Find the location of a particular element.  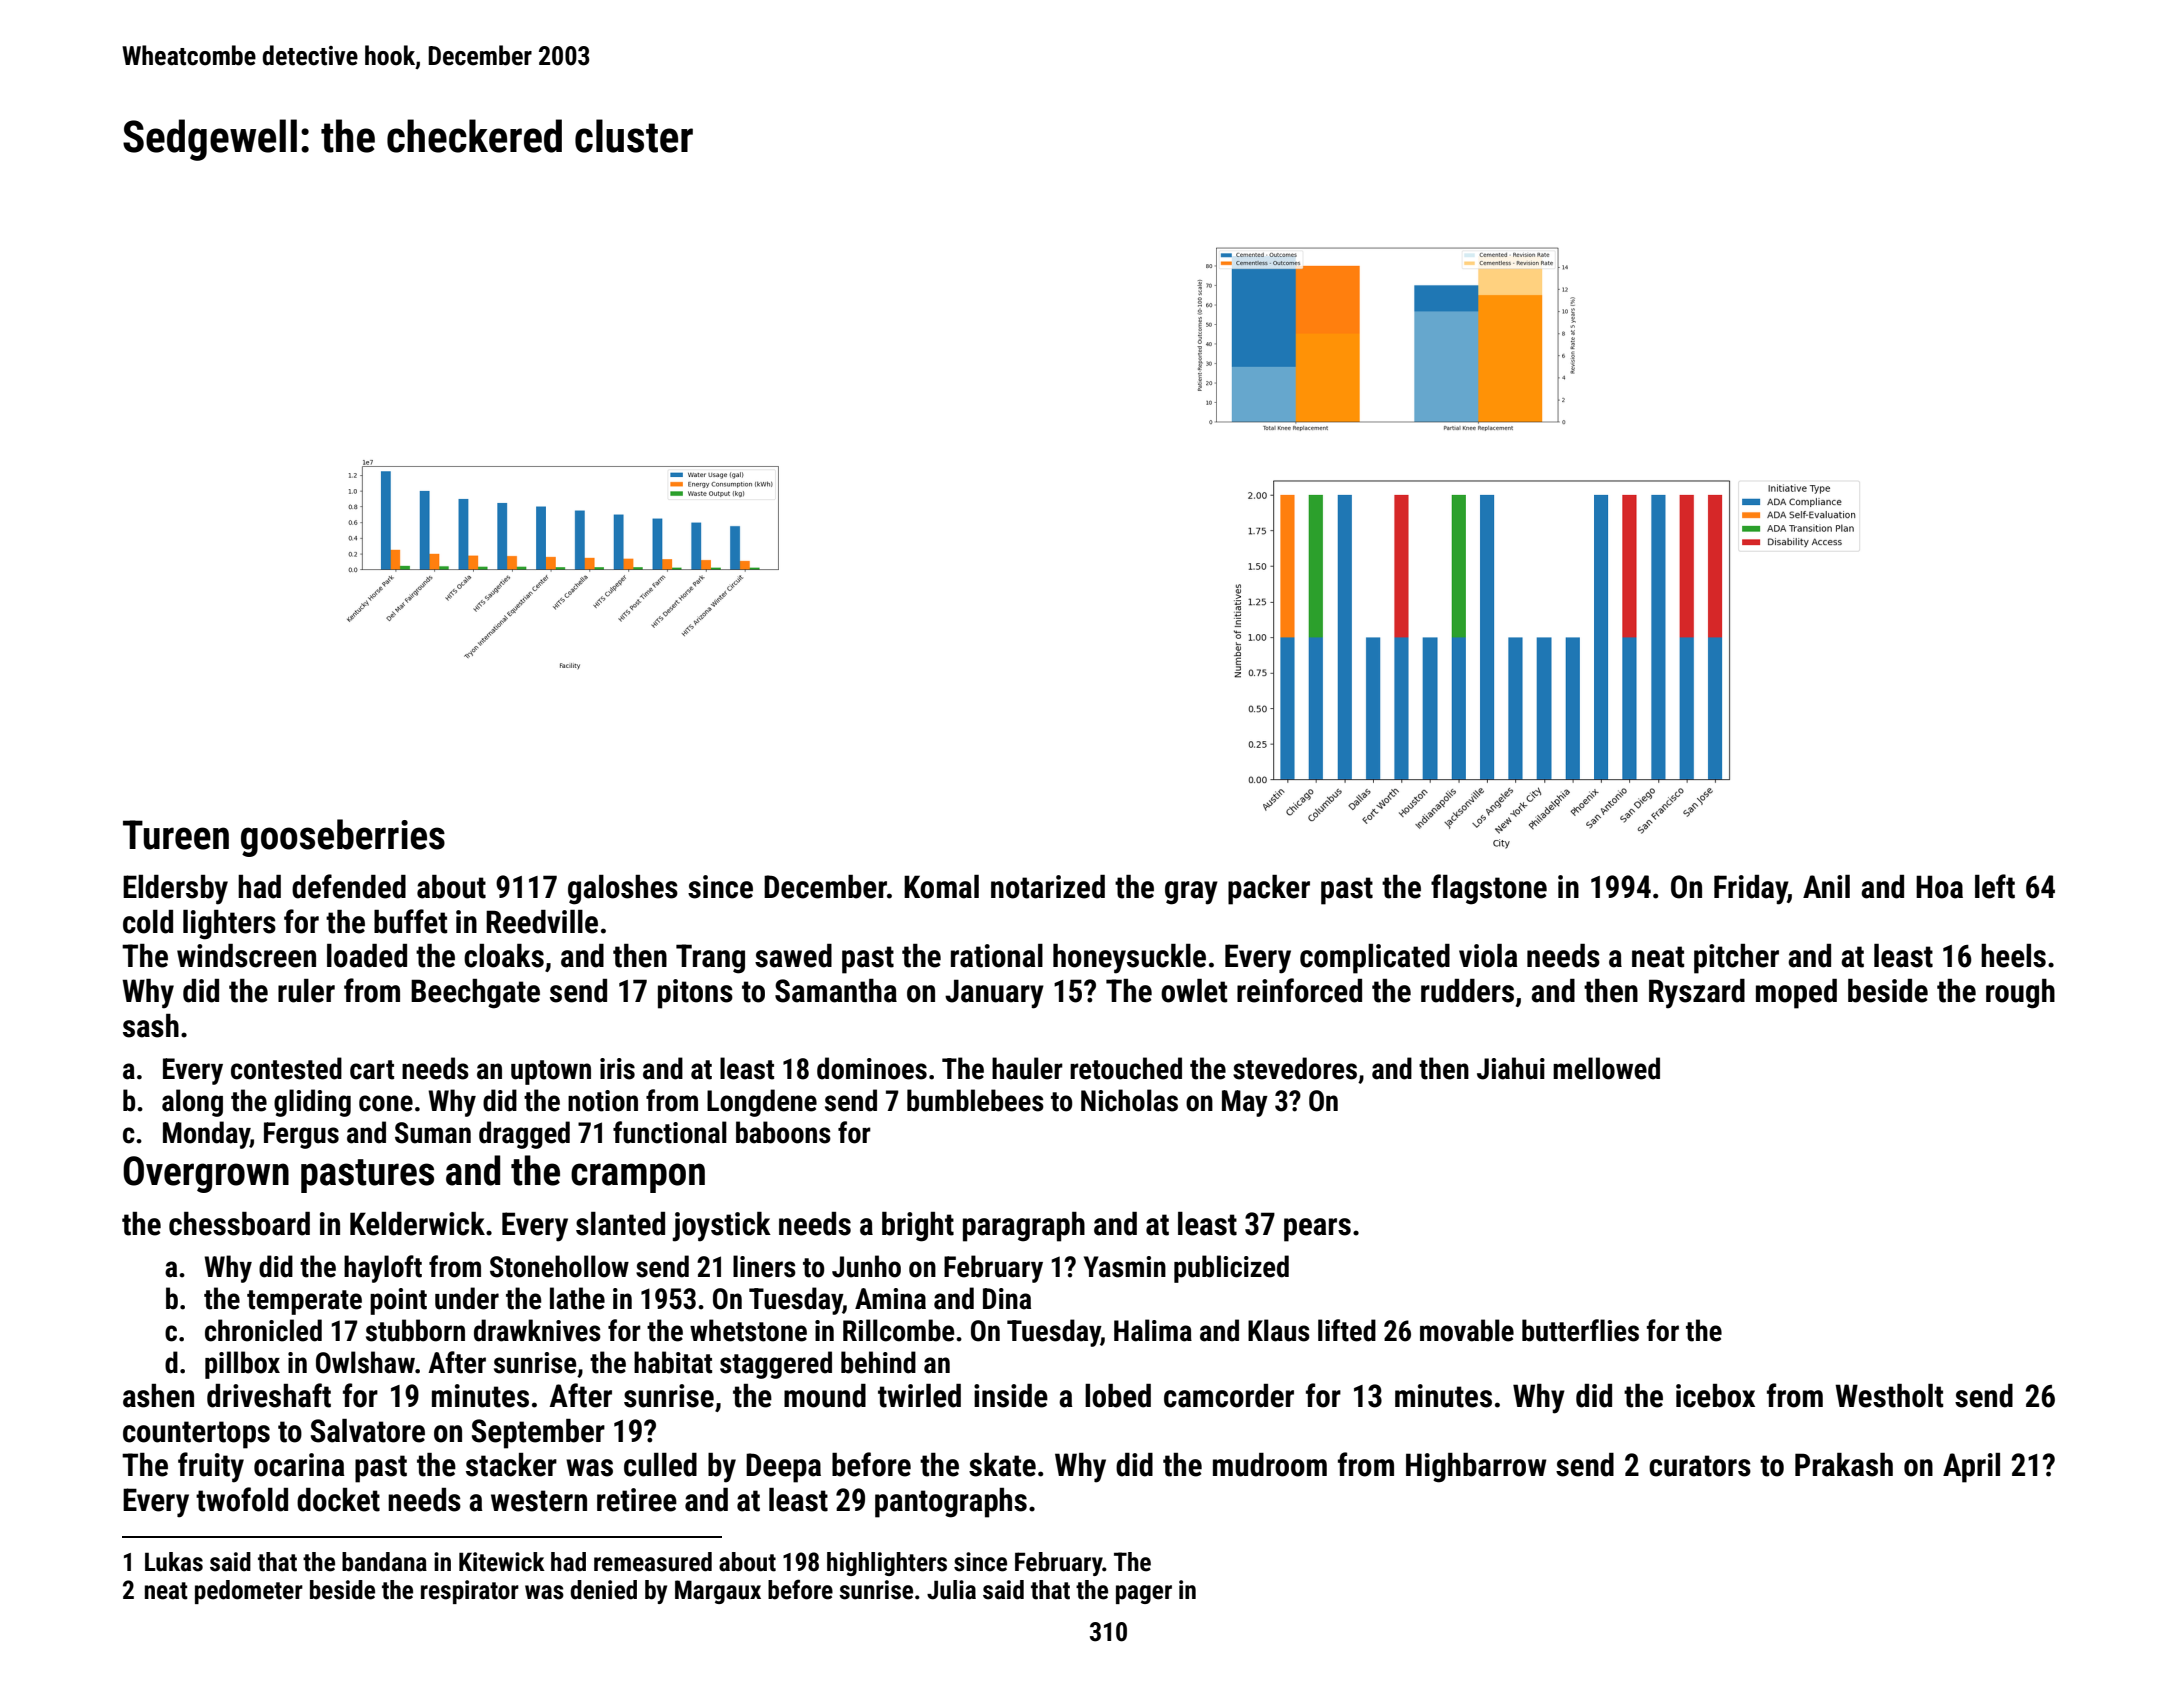

butterflies is located at coordinates (1580, 1330).
